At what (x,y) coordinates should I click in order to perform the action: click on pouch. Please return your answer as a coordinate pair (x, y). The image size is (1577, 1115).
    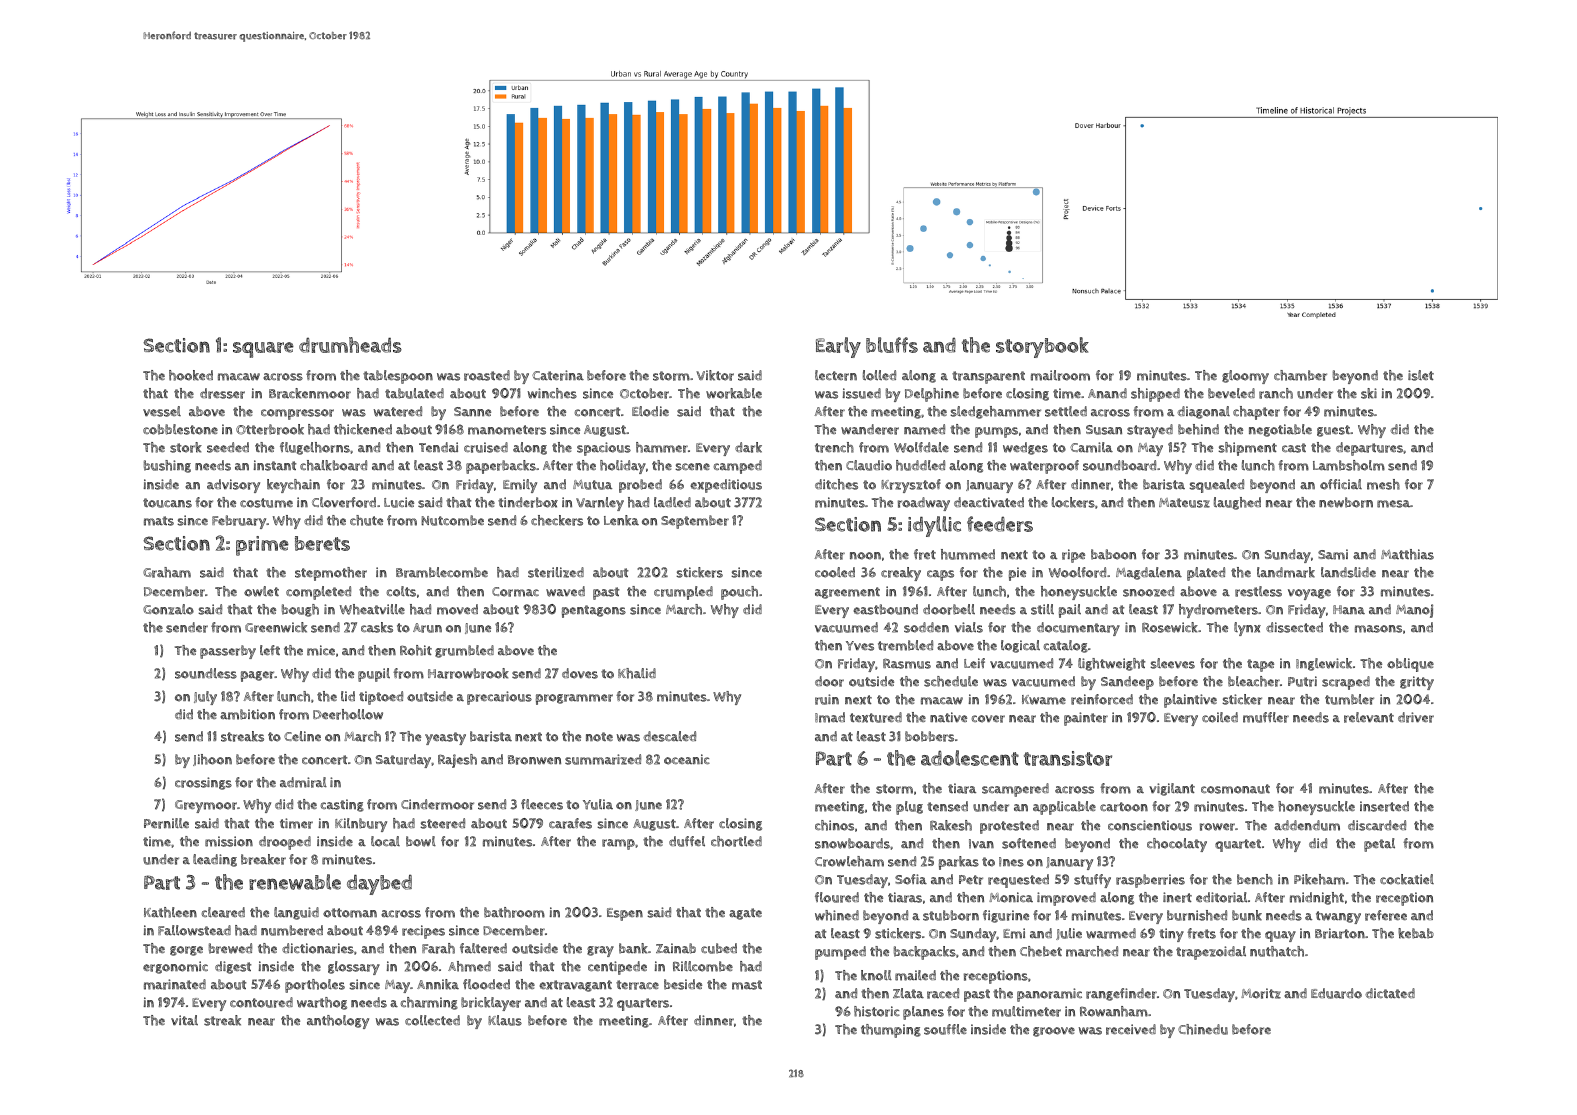
    Looking at the image, I should click on (739, 593).
